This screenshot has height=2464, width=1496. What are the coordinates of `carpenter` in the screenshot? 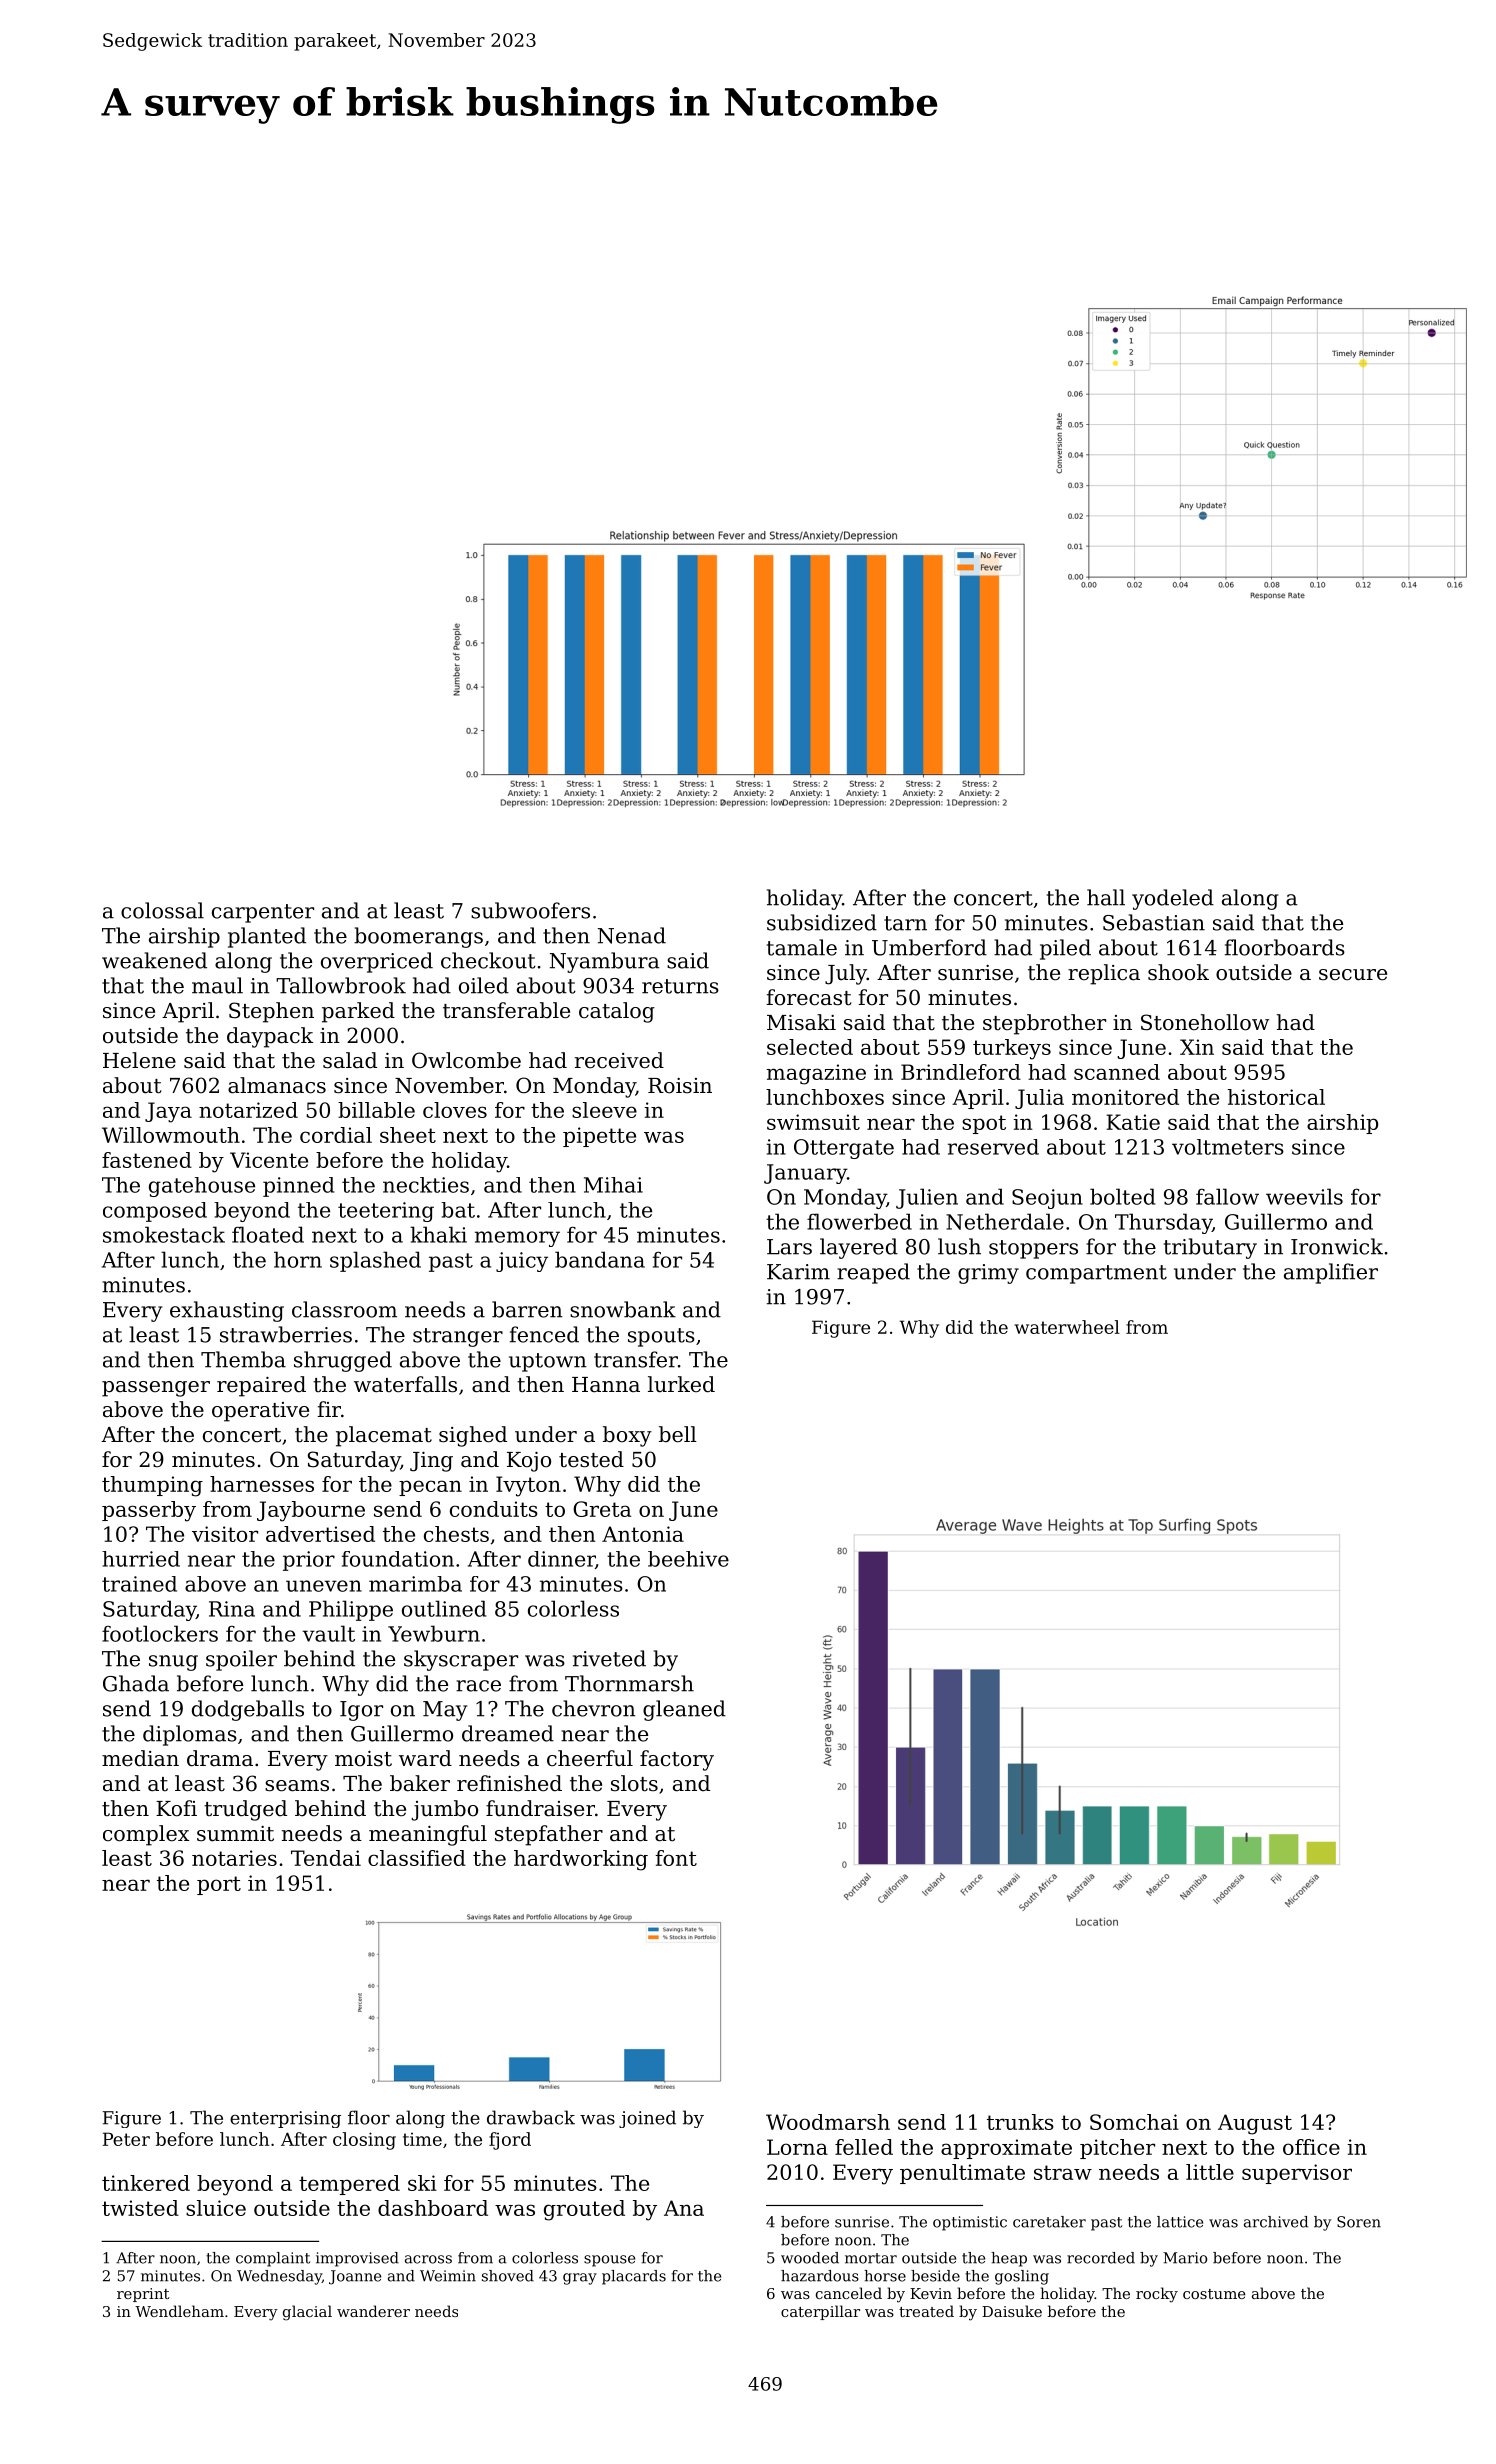 It's located at (263, 913).
